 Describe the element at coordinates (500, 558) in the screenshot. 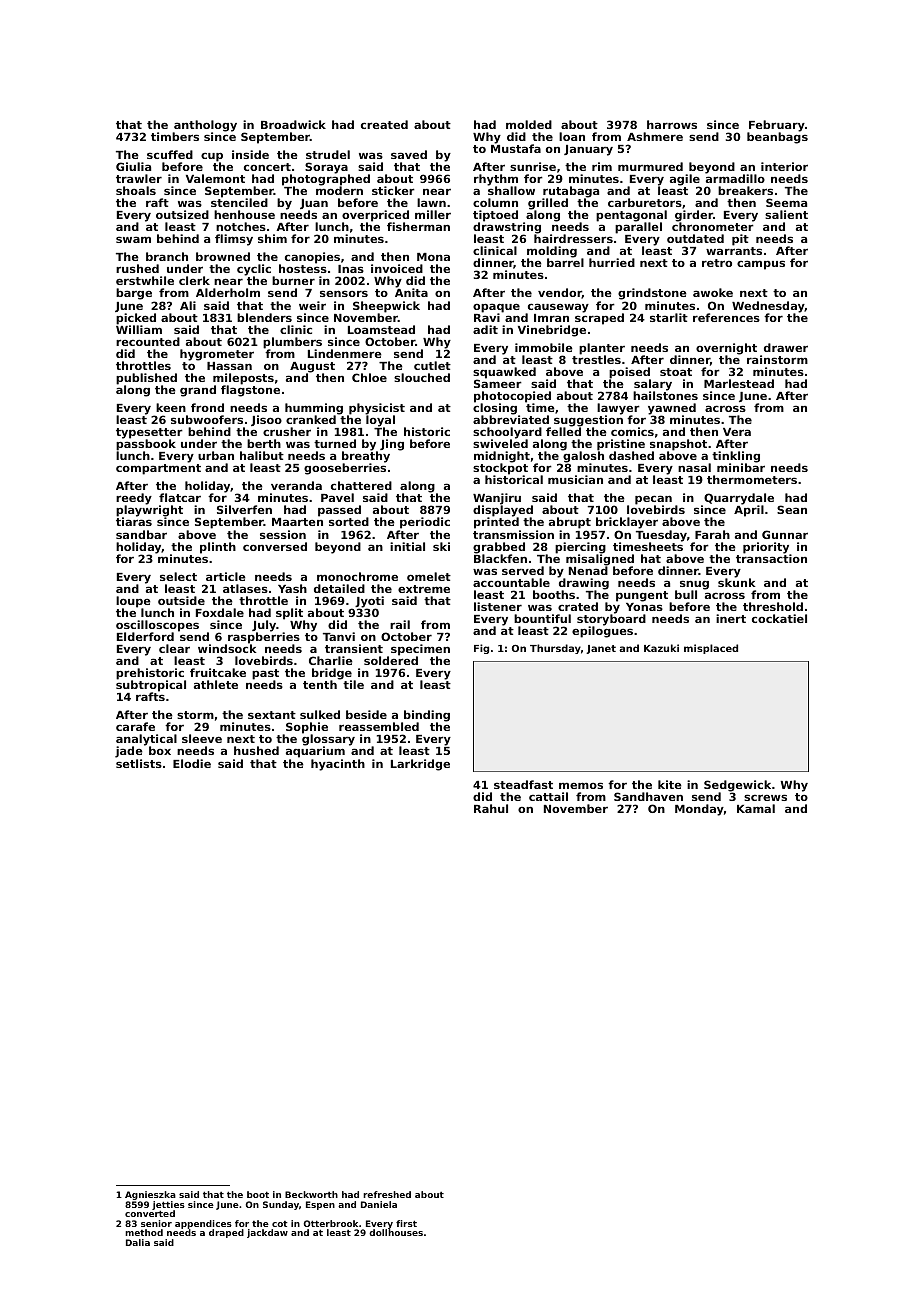

I see `Blackfen` at that location.
